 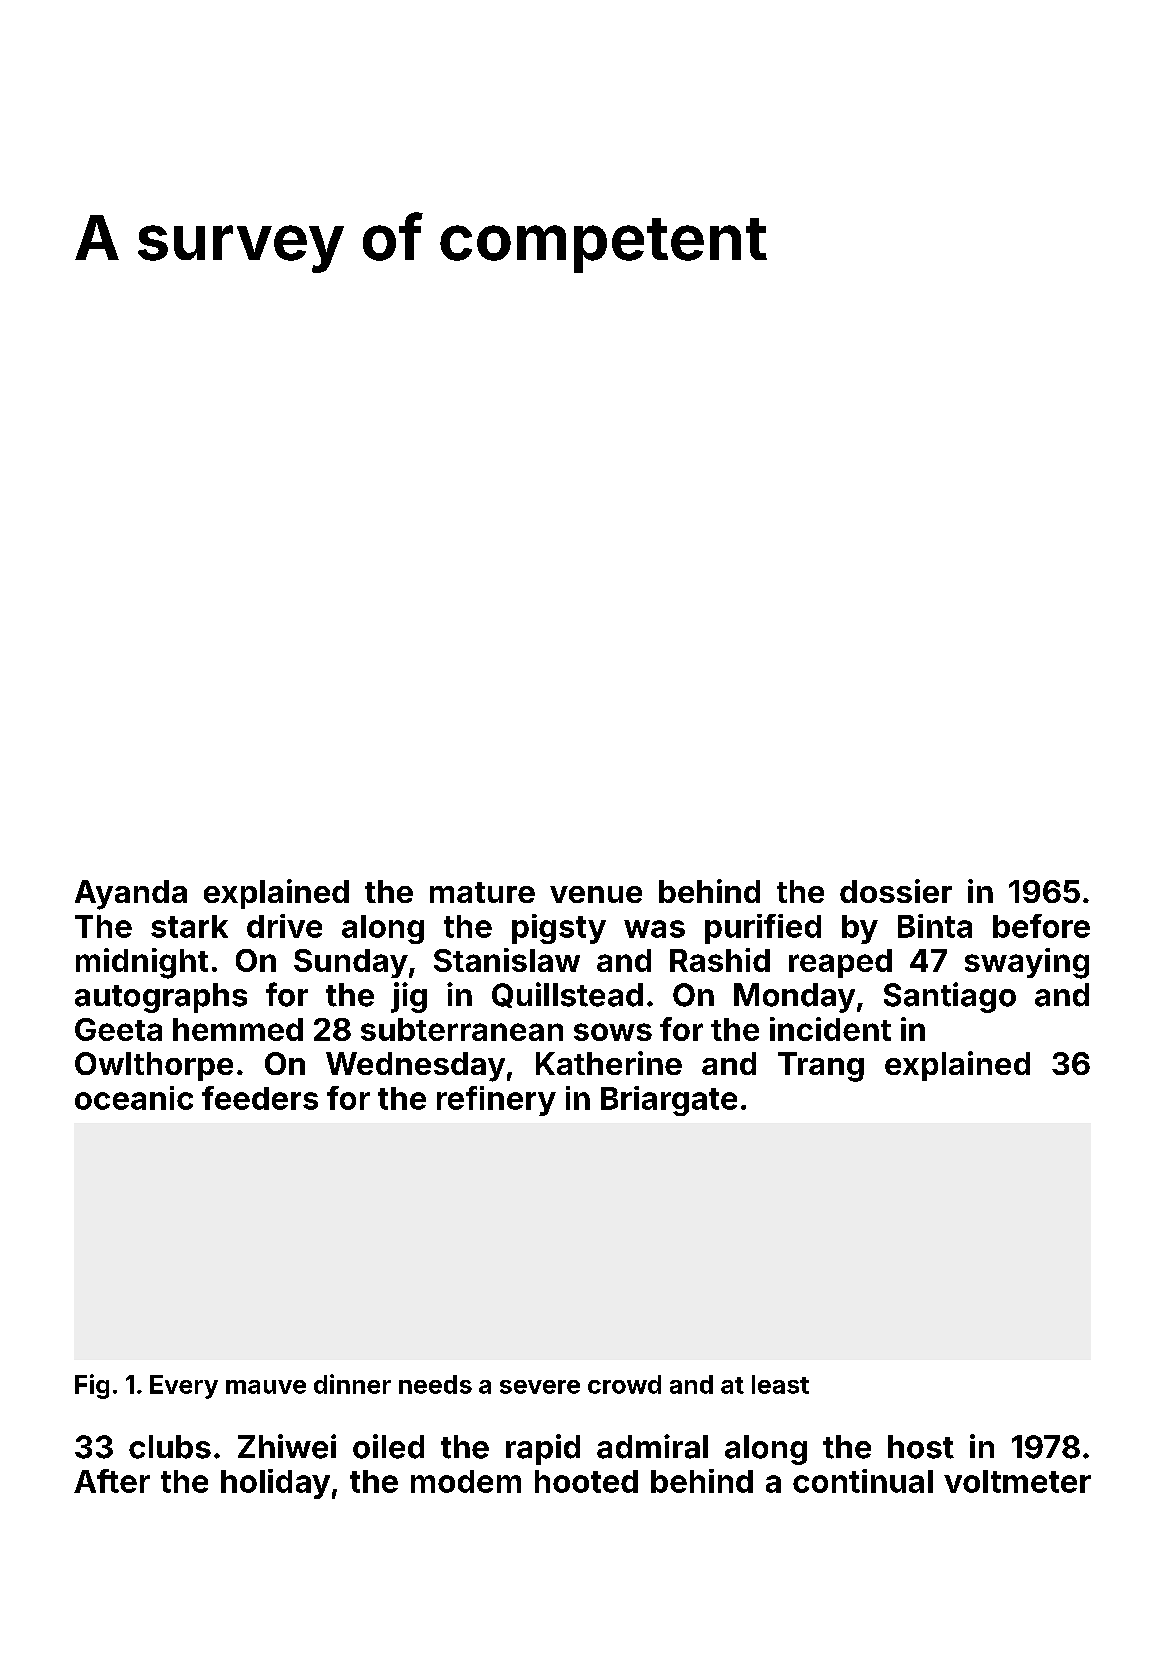 What do you see at coordinates (540, 1387) in the screenshot?
I see `severe` at bounding box center [540, 1387].
